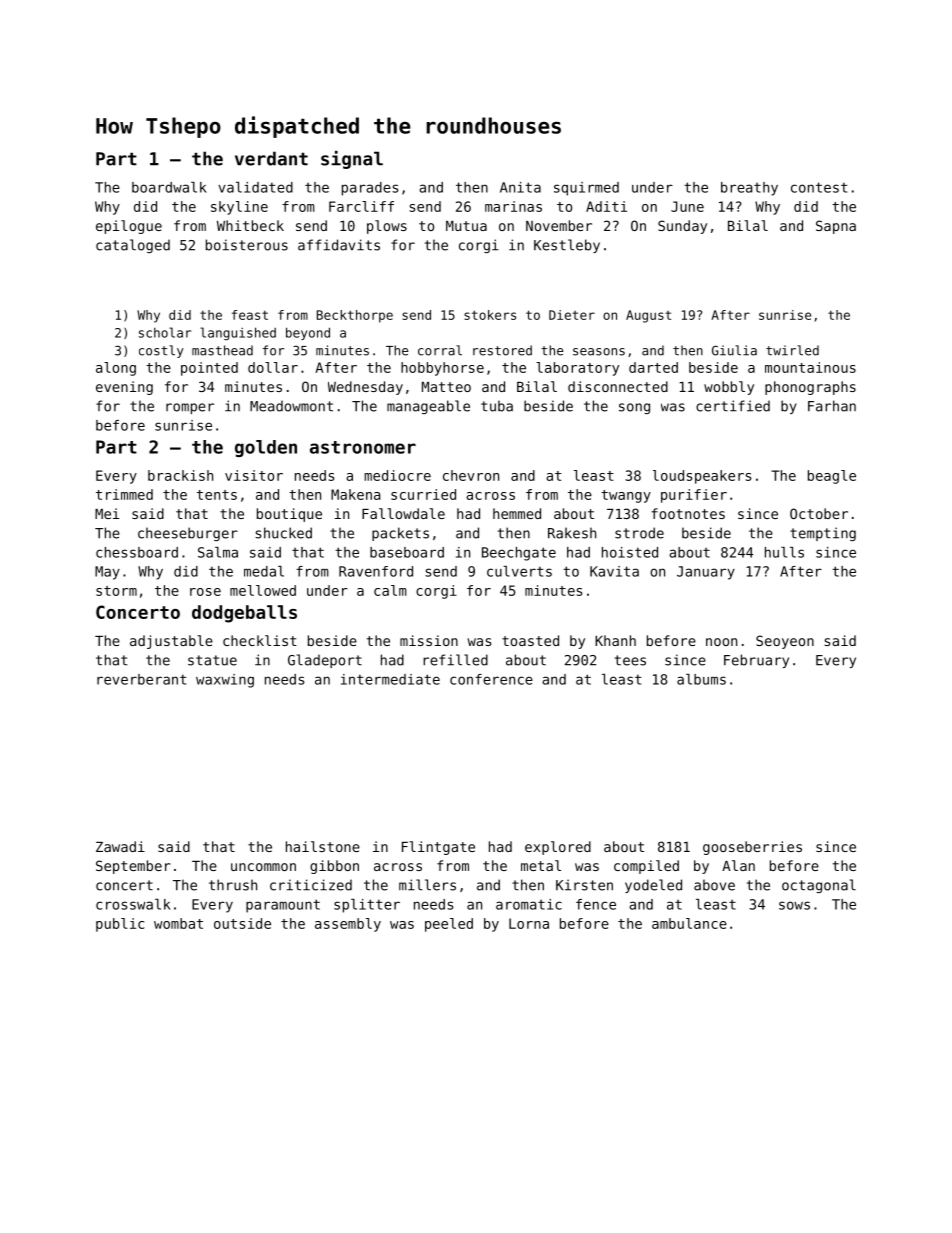  What do you see at coordinates (370, 189) in the screenshot?
I see `parades` at bounding box center [370, 189].
